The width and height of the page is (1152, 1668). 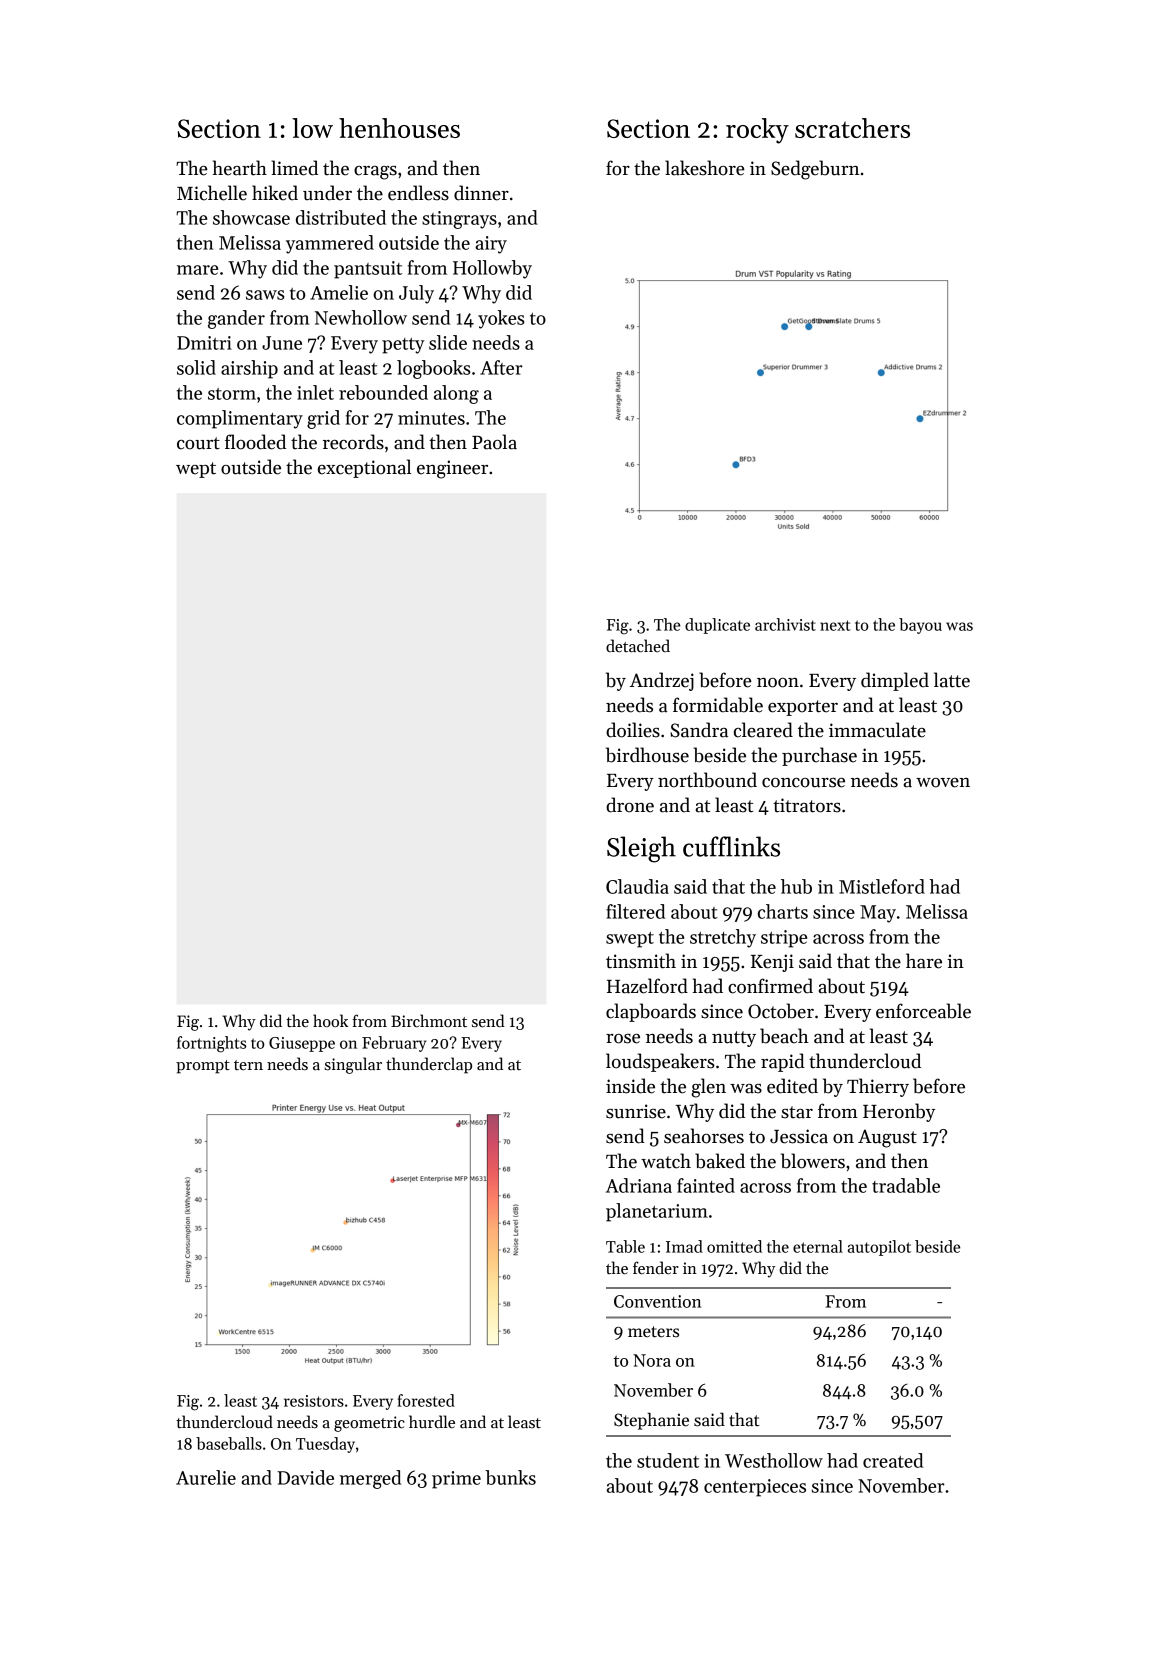 I want to click on dinner, so click(x=481, y=193).
